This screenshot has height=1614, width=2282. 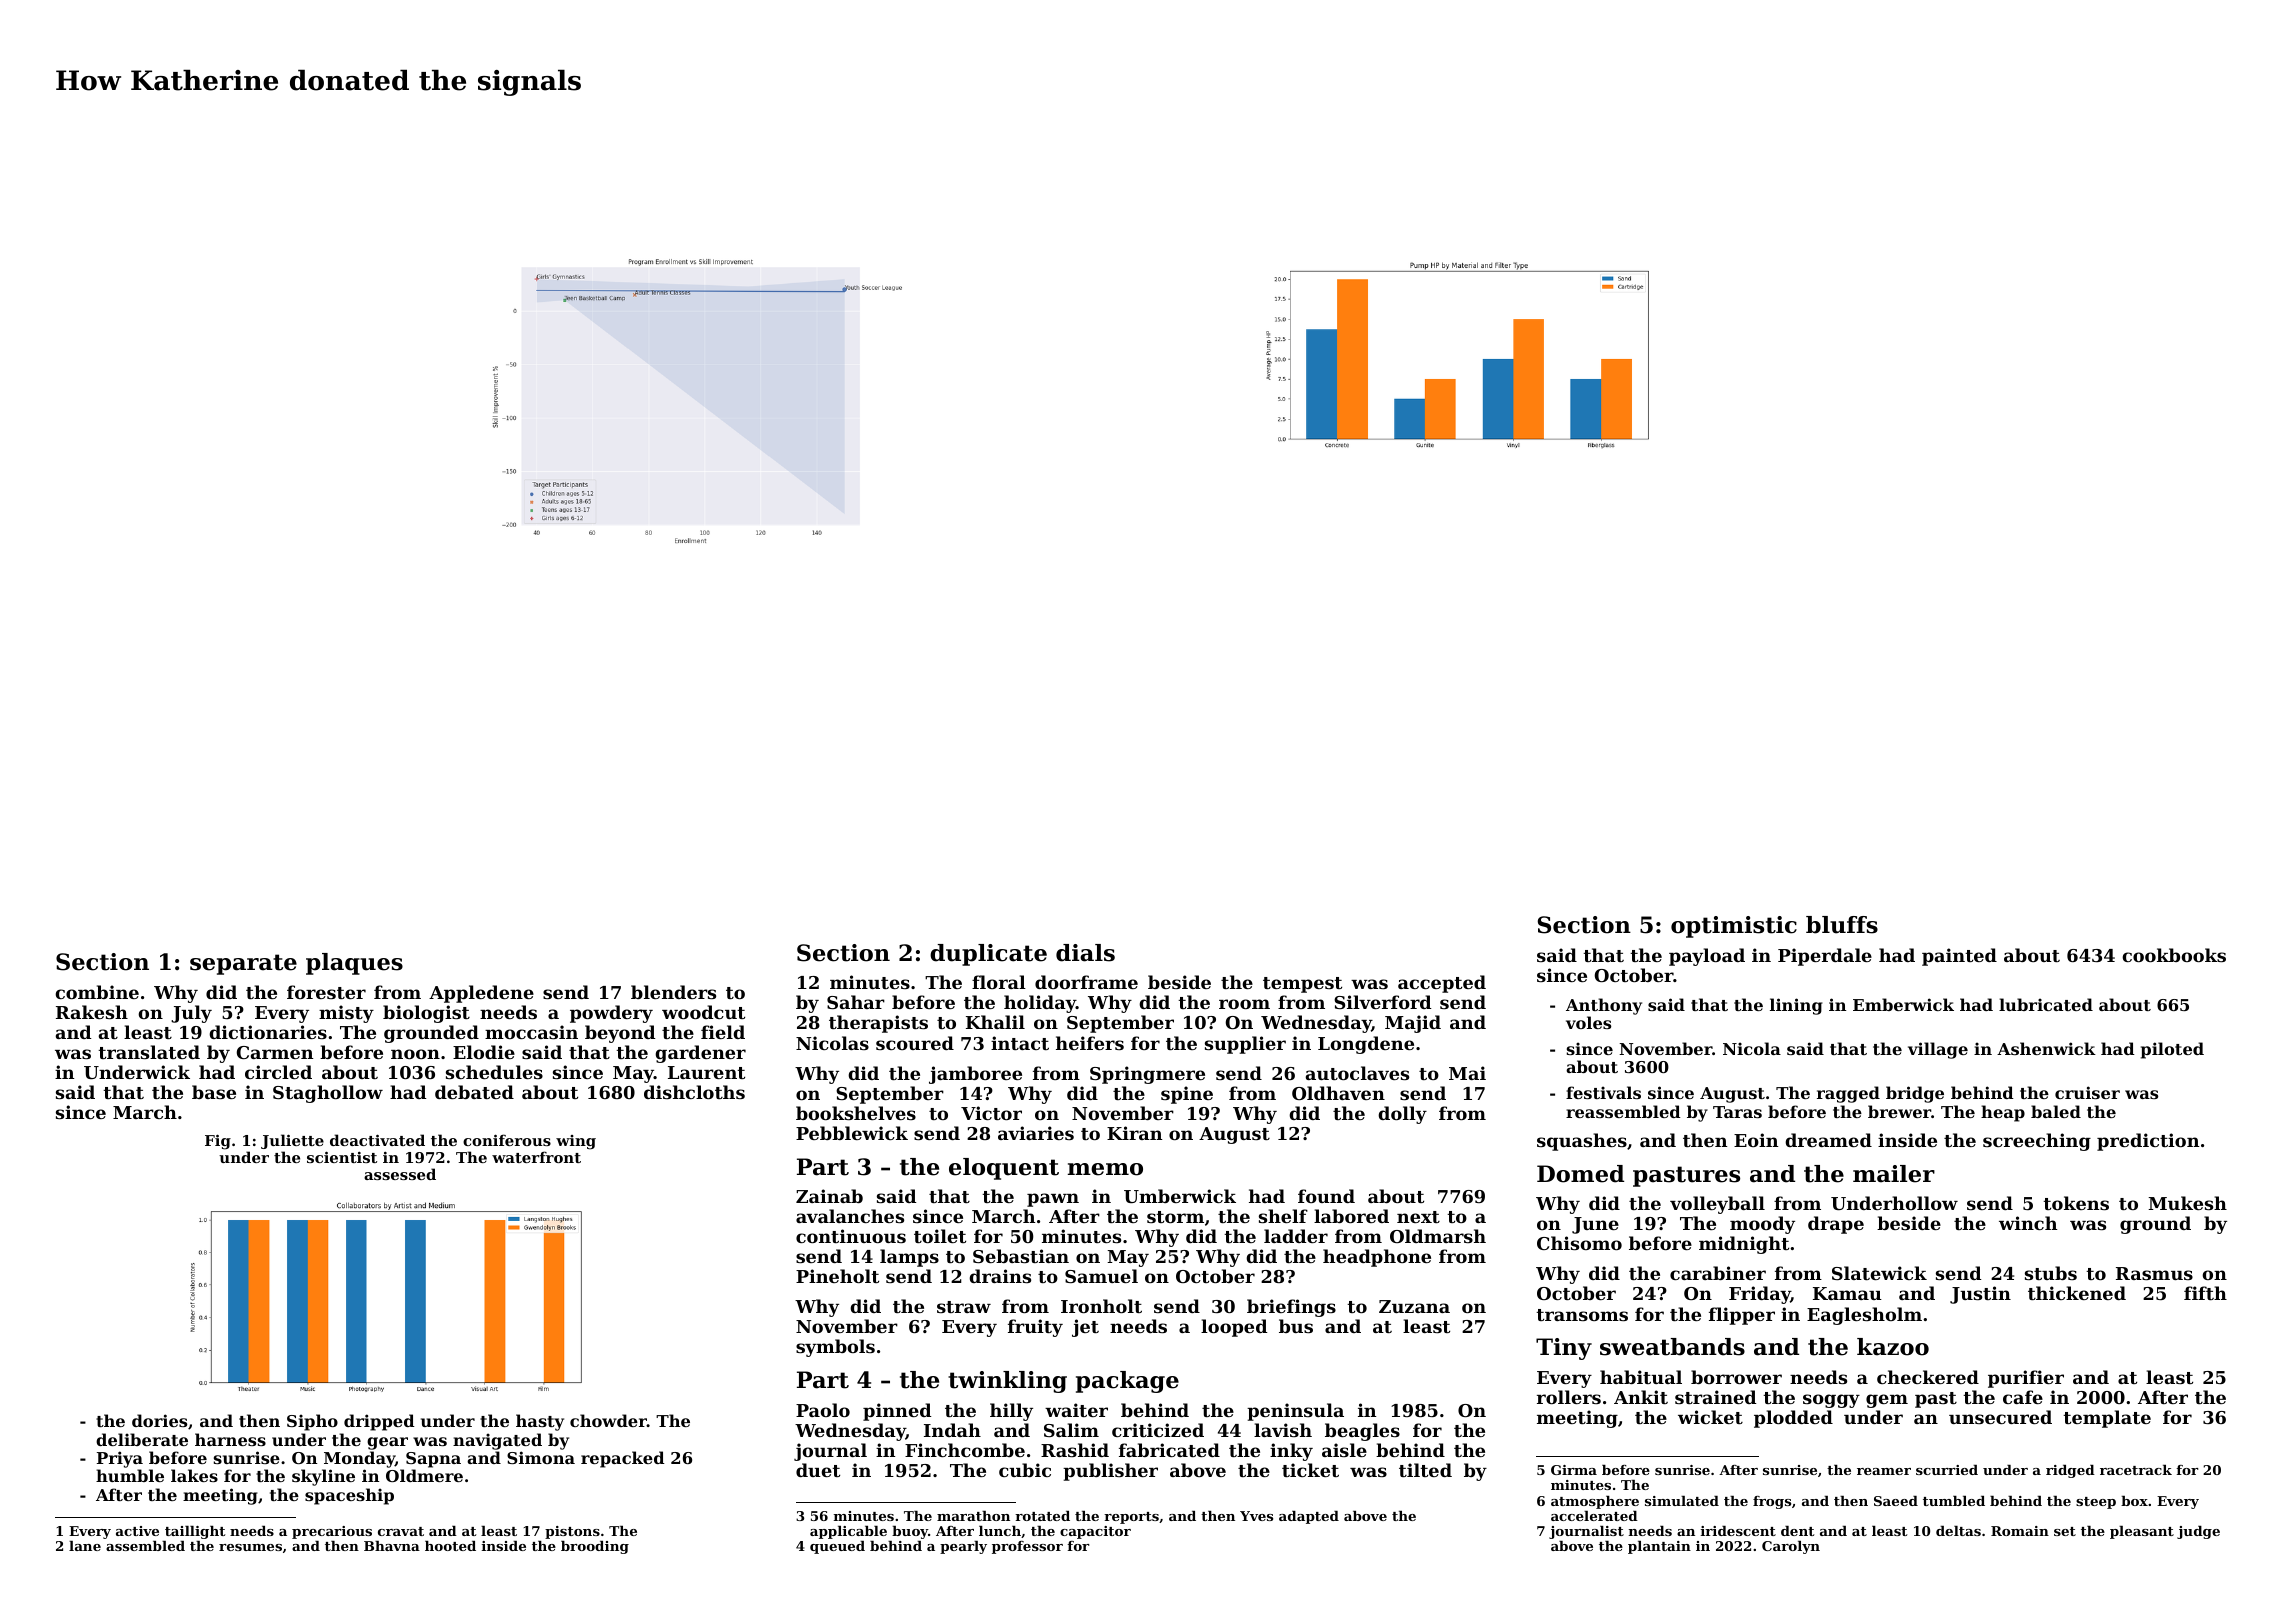 What do you see at coordinates (481, 994) in the screenshot?
I see `Appledene` at bounding box center [481, 994].
